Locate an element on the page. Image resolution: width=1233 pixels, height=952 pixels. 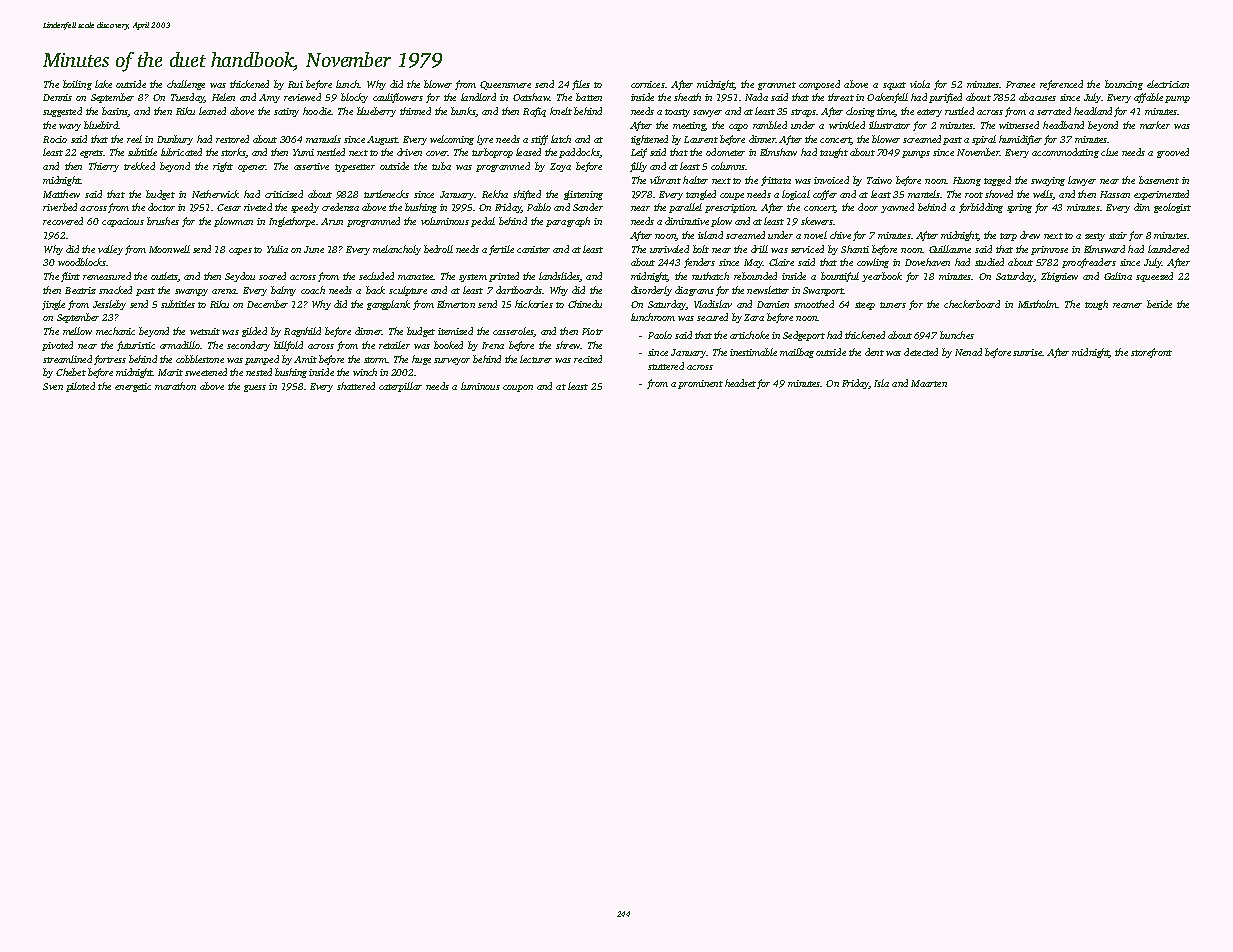
yearbook is located at coordinates (882, 277).
